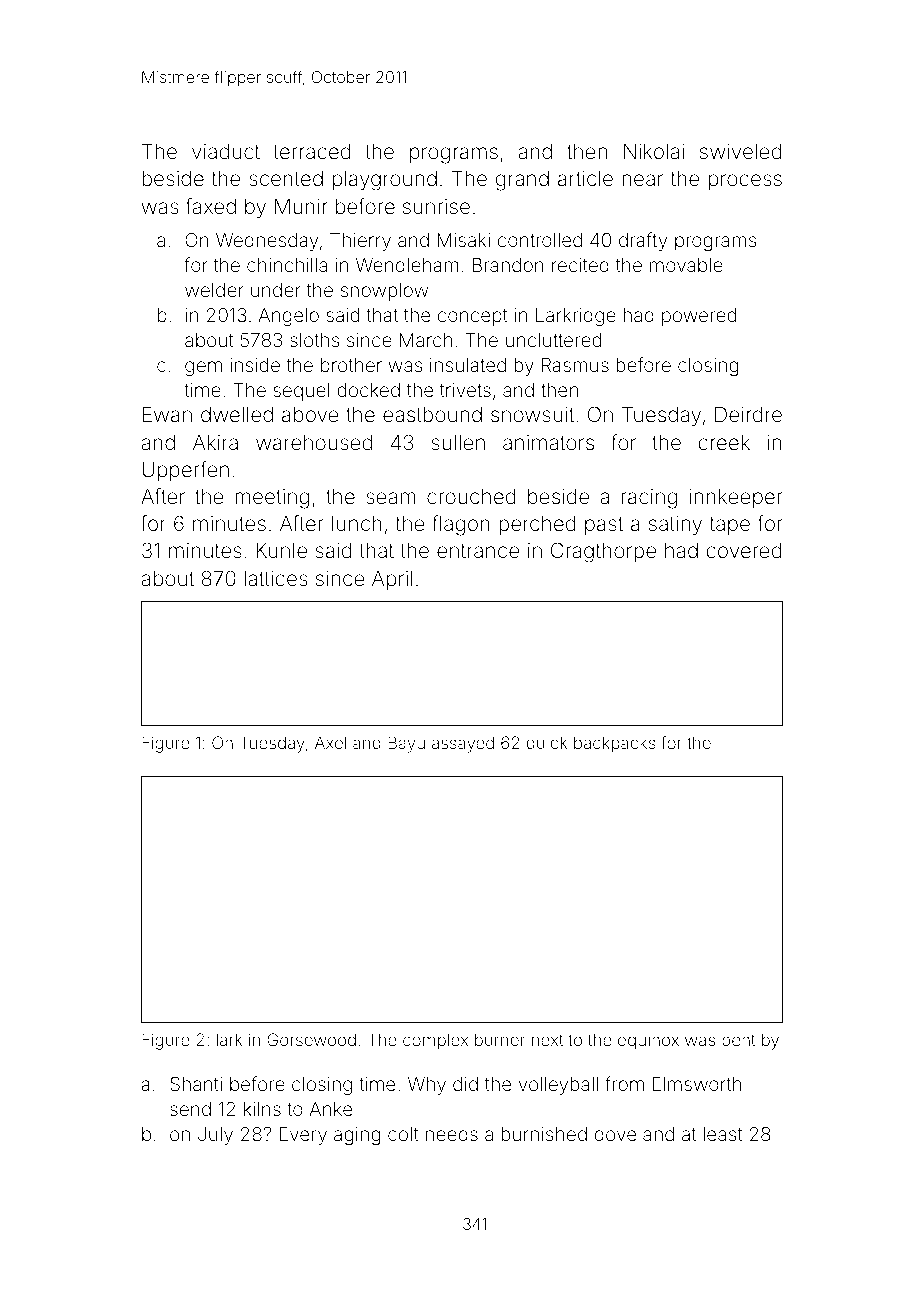  Describe the element at coordinates (190, 1109) in the page. I see `send` at that location.
